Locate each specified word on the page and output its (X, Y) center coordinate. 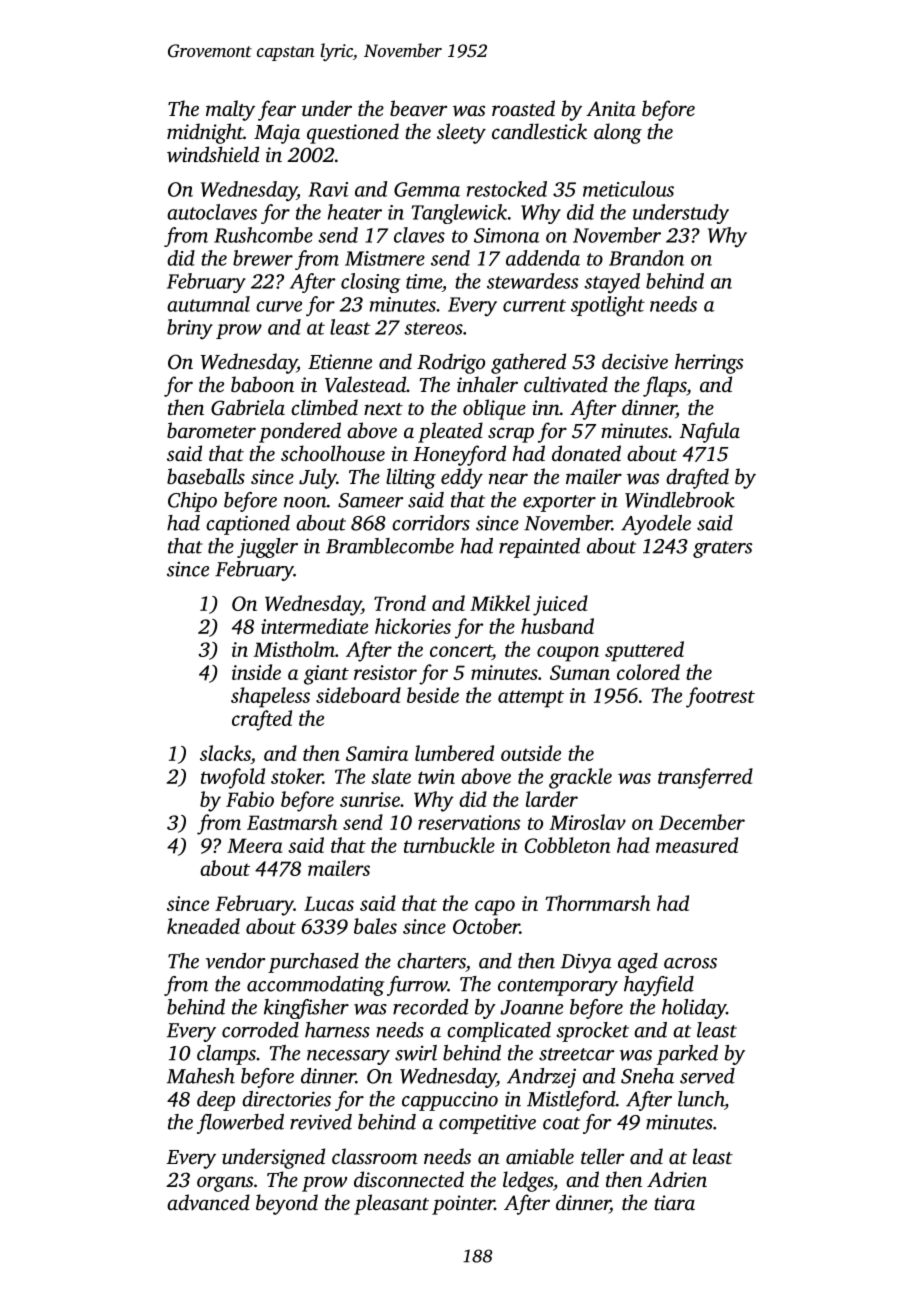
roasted (523, 108)
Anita (611, 108)
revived (321, 1122)
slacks (225, 753)
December (702, 822)
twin (436, 776)
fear (277, 110)
